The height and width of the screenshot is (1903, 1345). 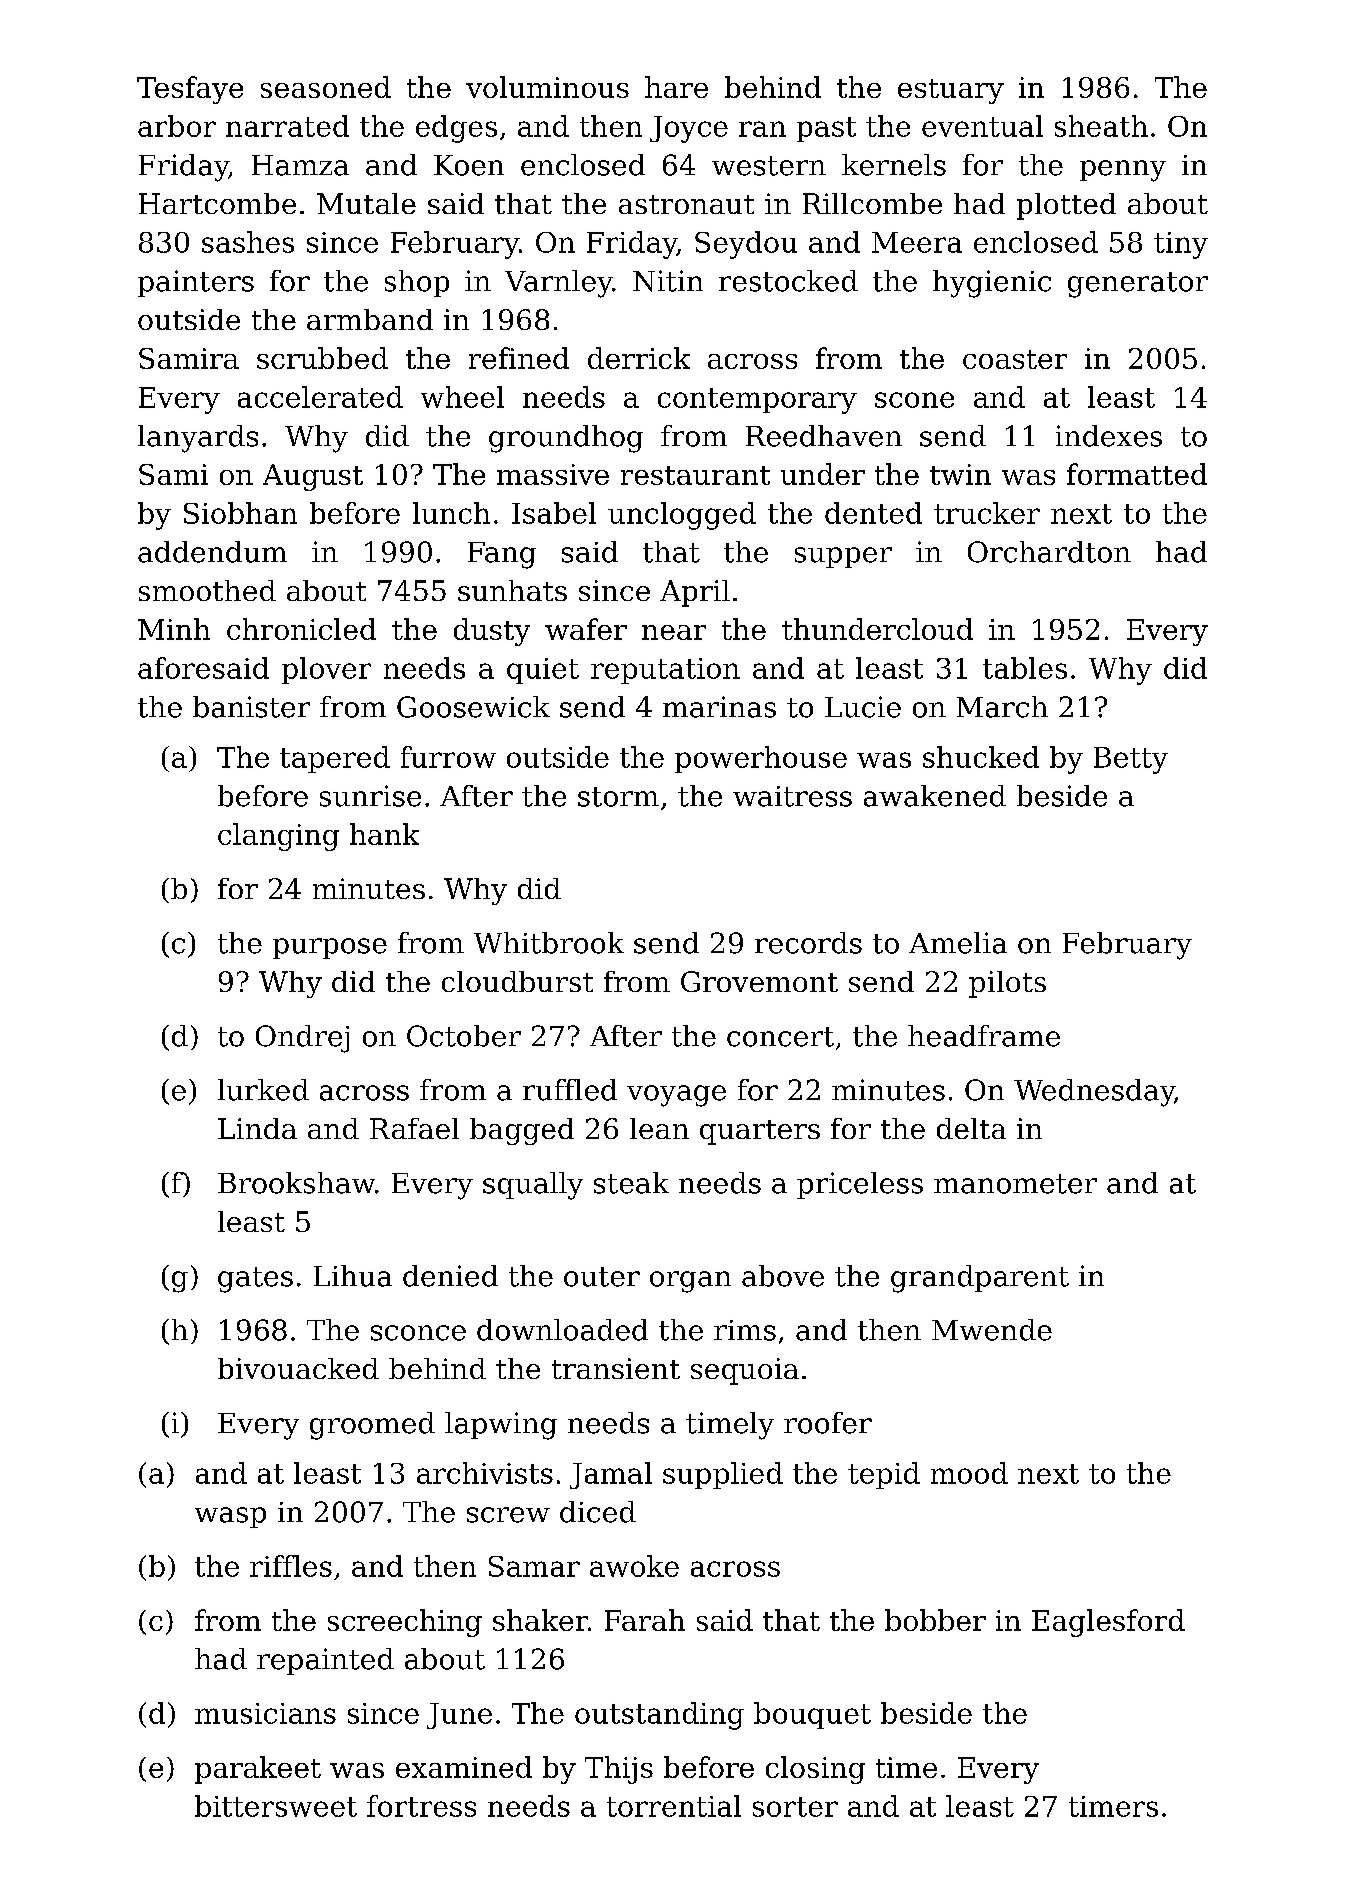 I want to click on sheath, so click(x=1101, y=126).
